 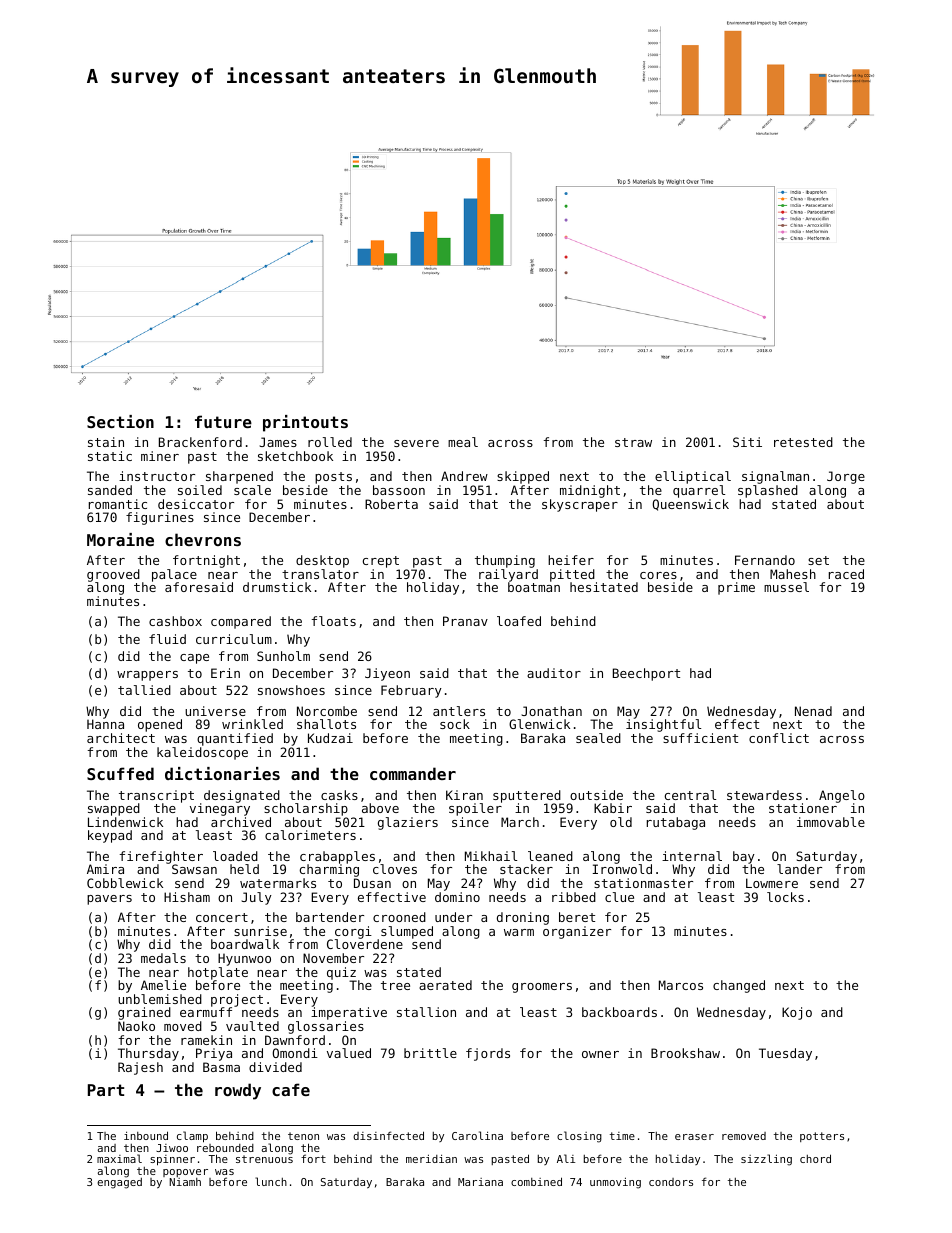 What do you see at coordinates (119, 1183) in the image?
I see `engaged` at bounding box center [119, 1183].
